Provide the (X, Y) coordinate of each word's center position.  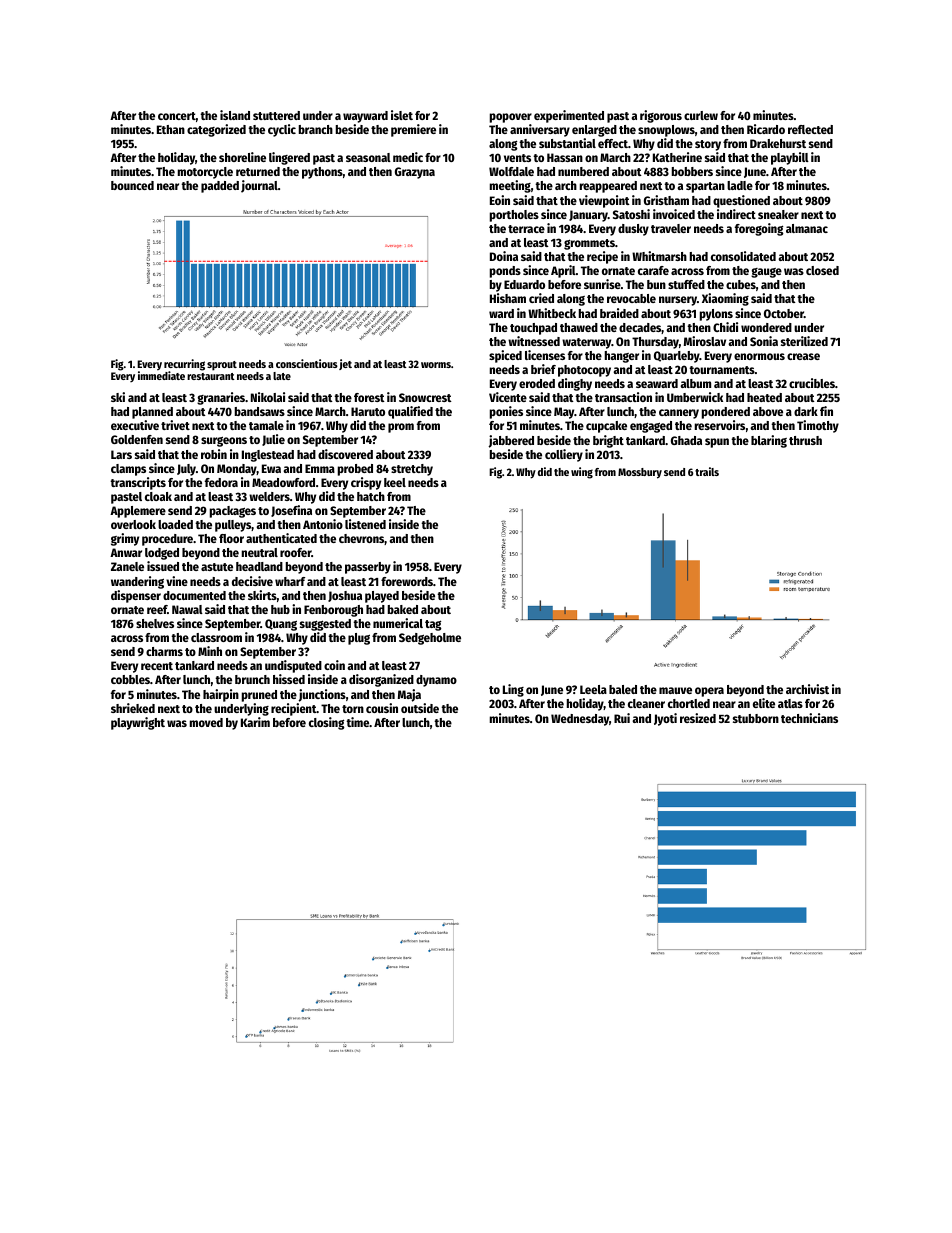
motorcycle (205, 173)
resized (698, 718)
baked (403, 609)
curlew (701, 115)
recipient (294, 709)
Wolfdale (511, 171)
